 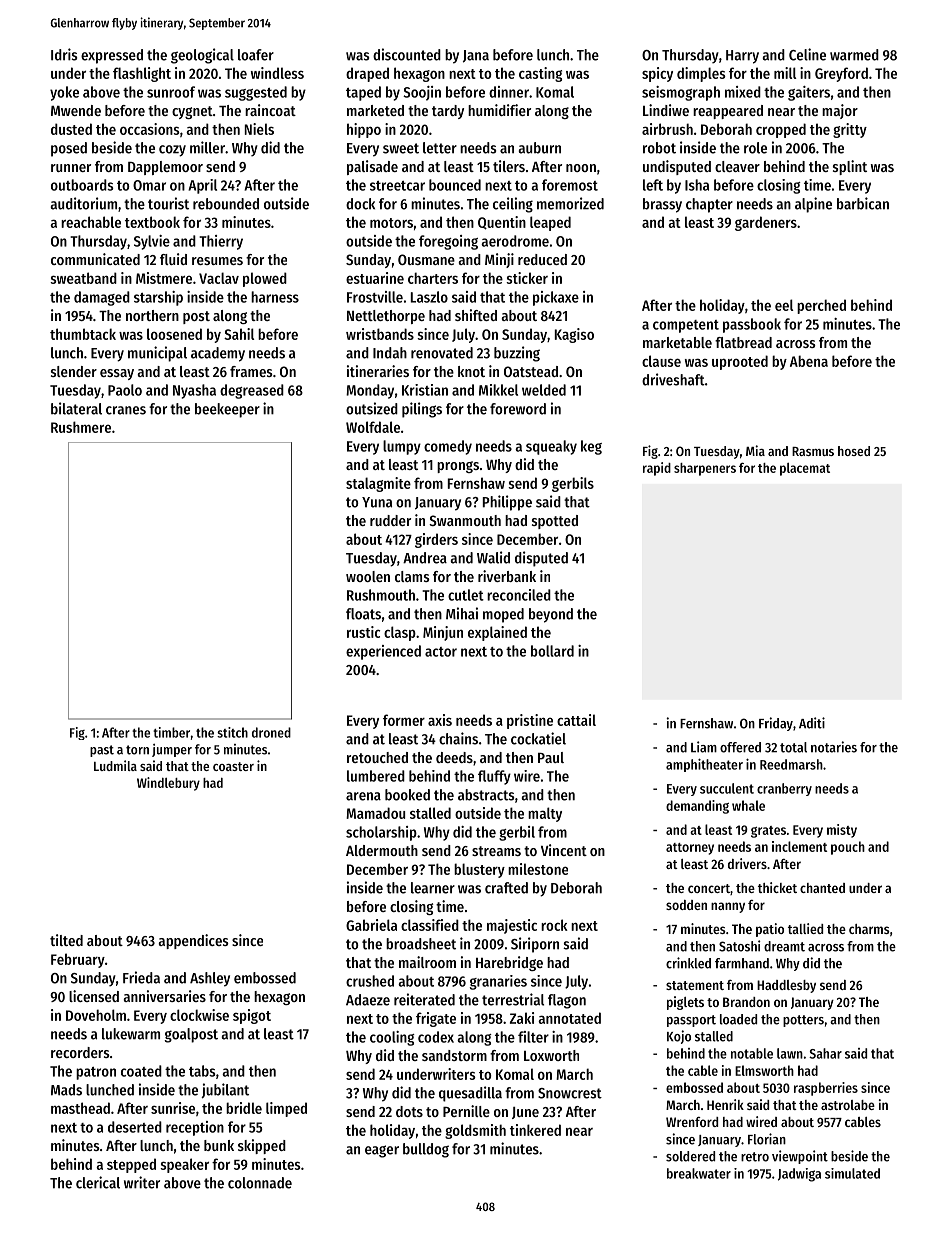 What do you see at coordinates (131, 1034) in the screenshot?
I see `lukewarm` at bounding box center [131, 1034].
